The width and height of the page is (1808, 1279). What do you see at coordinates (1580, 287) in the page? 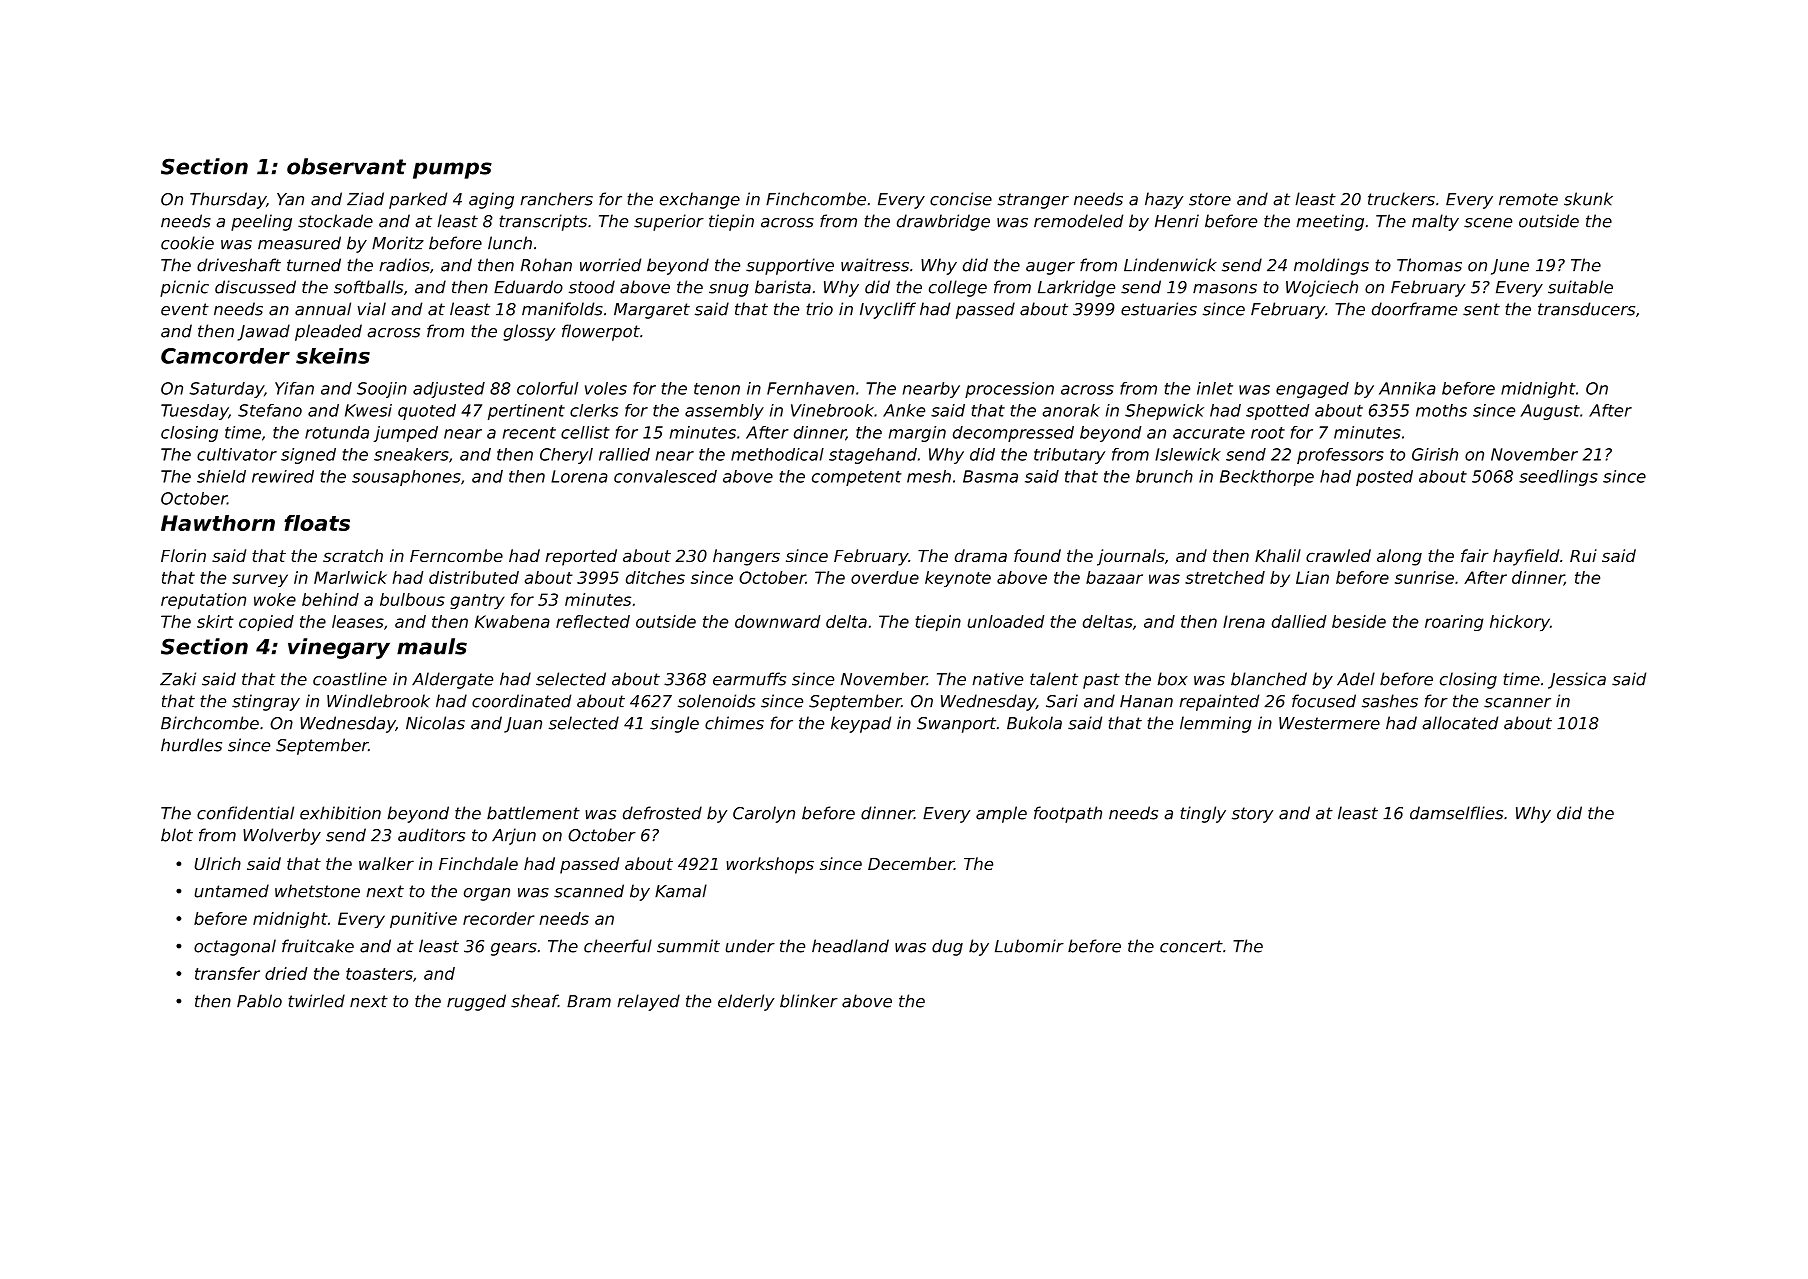
I see `suitable` at bounding box center [1580, 287].
